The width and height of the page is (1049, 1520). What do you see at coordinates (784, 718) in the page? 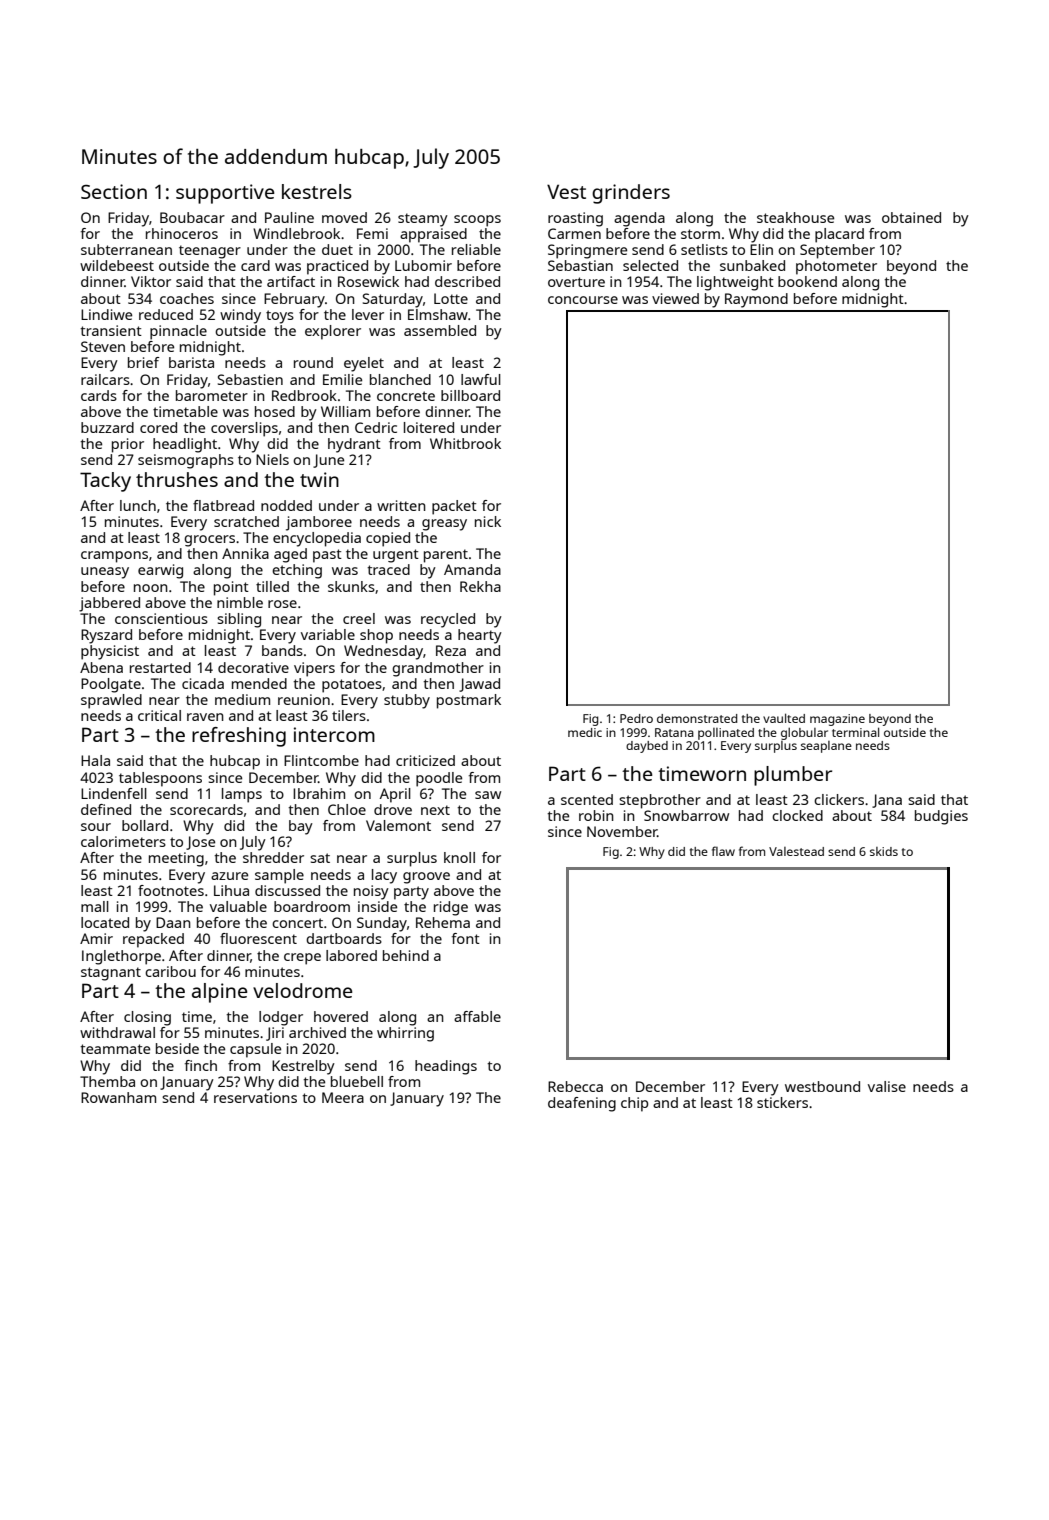
I see `vaulted` at bounding box center [784, 718].
